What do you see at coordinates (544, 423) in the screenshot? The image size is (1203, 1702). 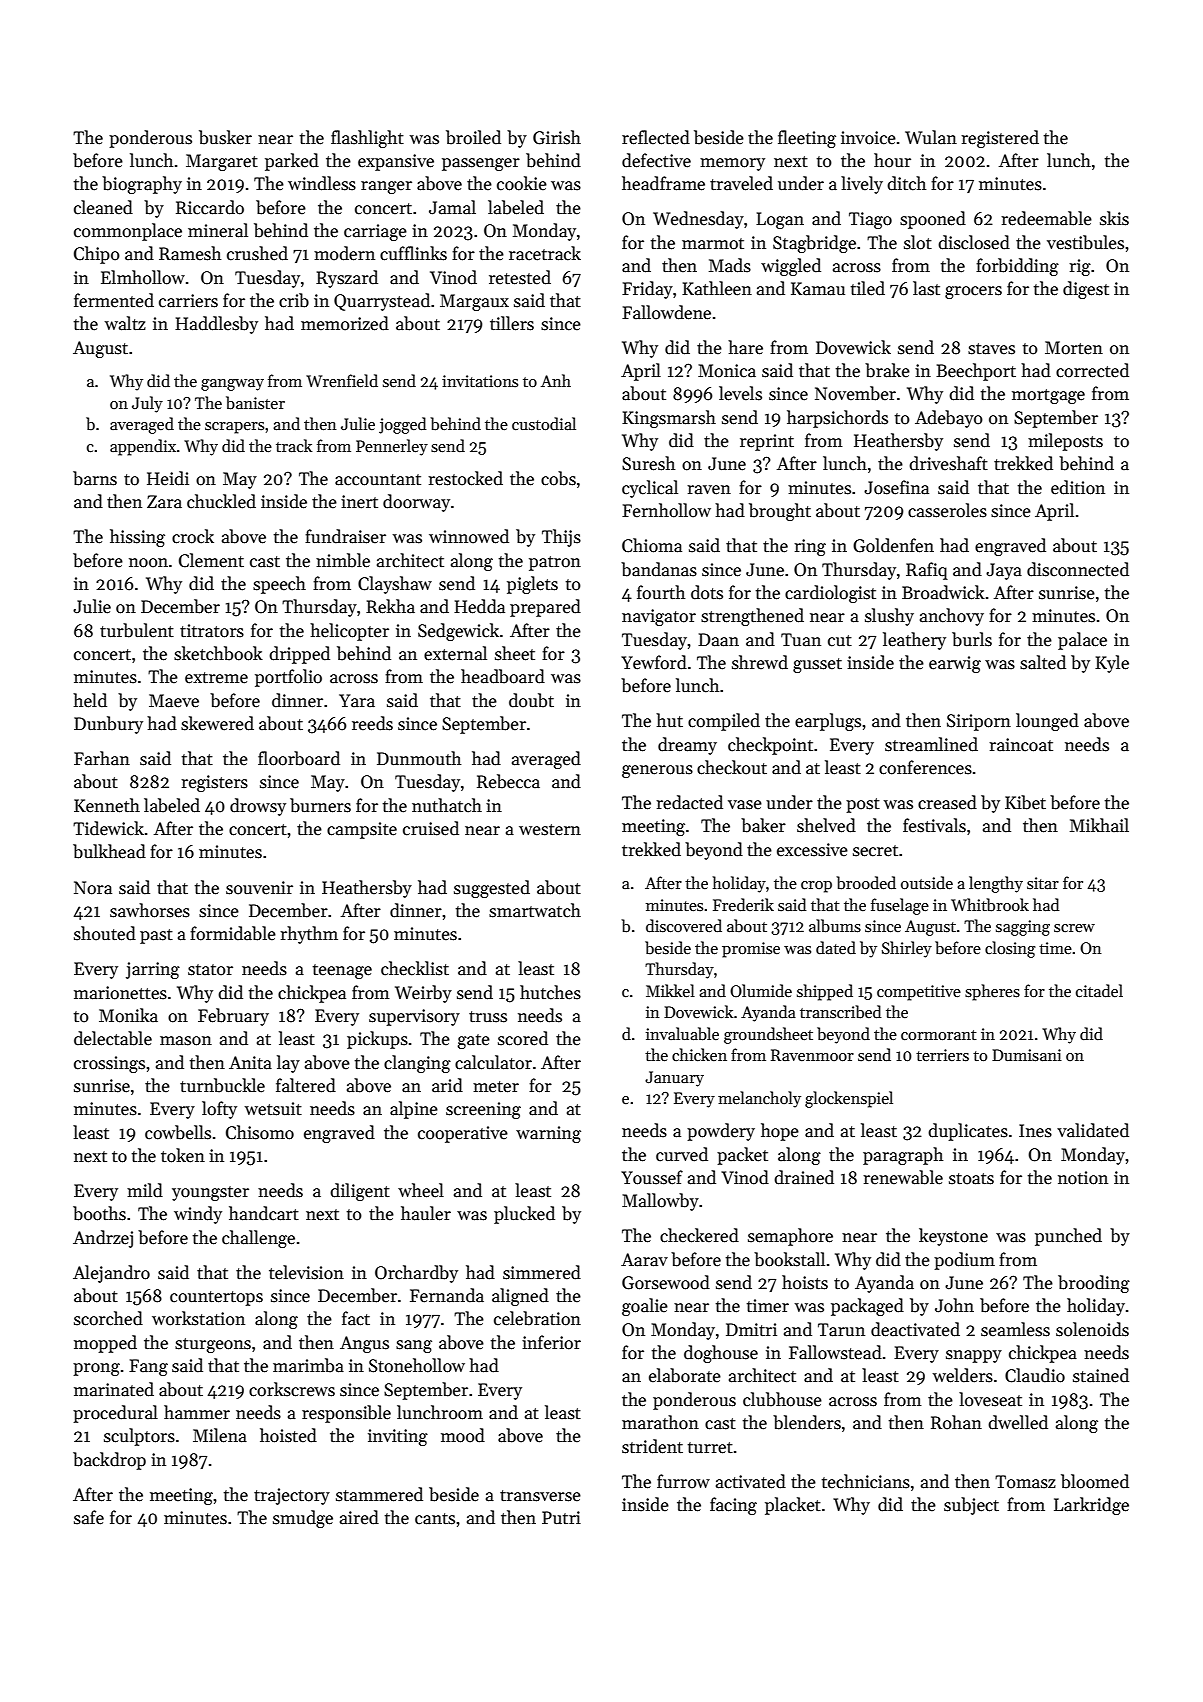 I see `custodial` at bounding box center [544, 423].
